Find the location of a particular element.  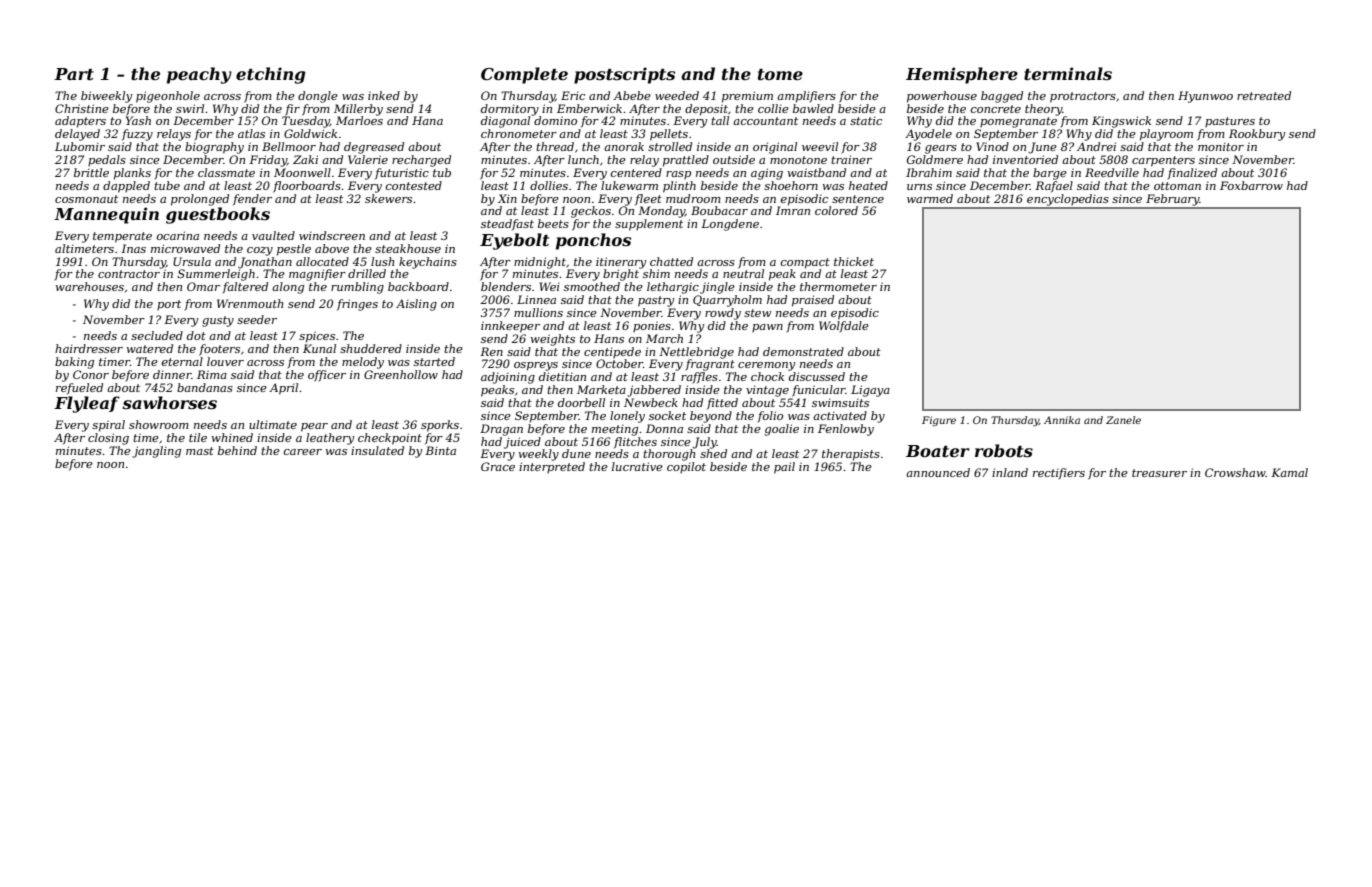

Part is located at coordinates (74, 74).
